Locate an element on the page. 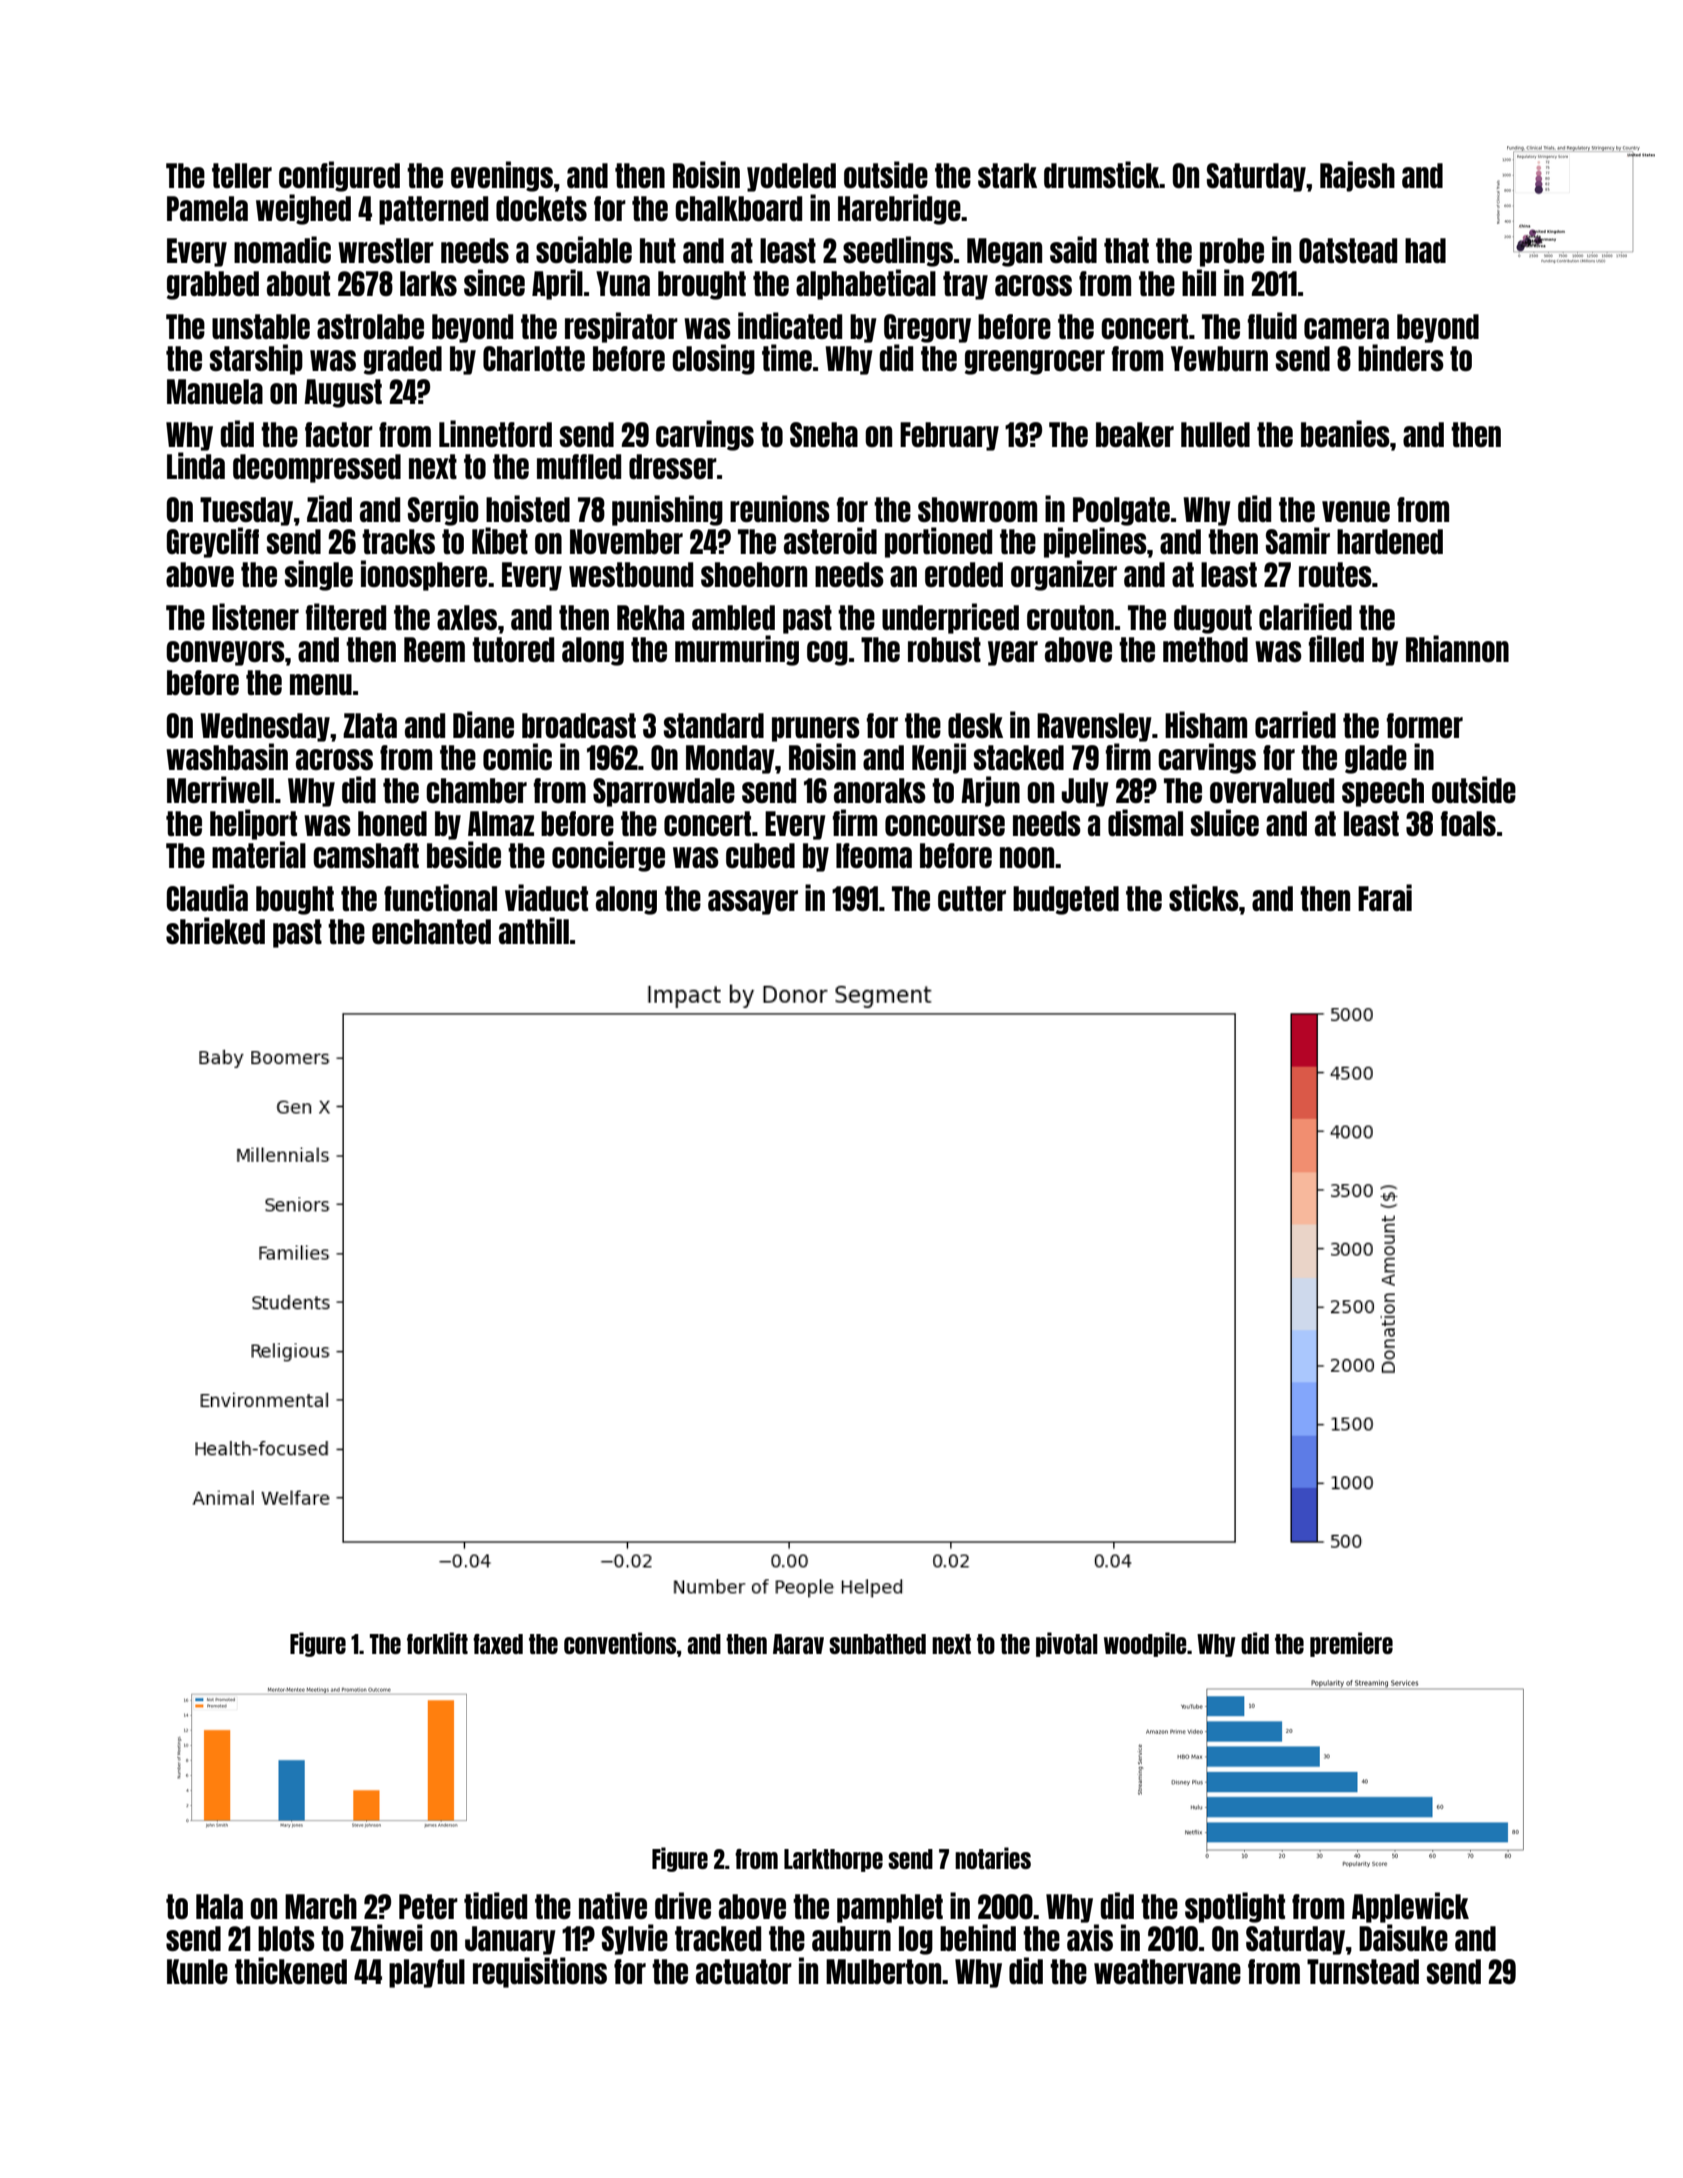 Image resolution: width=1683 pixels, height=2178 pixels. teller is located at coordinates (242, 175).
